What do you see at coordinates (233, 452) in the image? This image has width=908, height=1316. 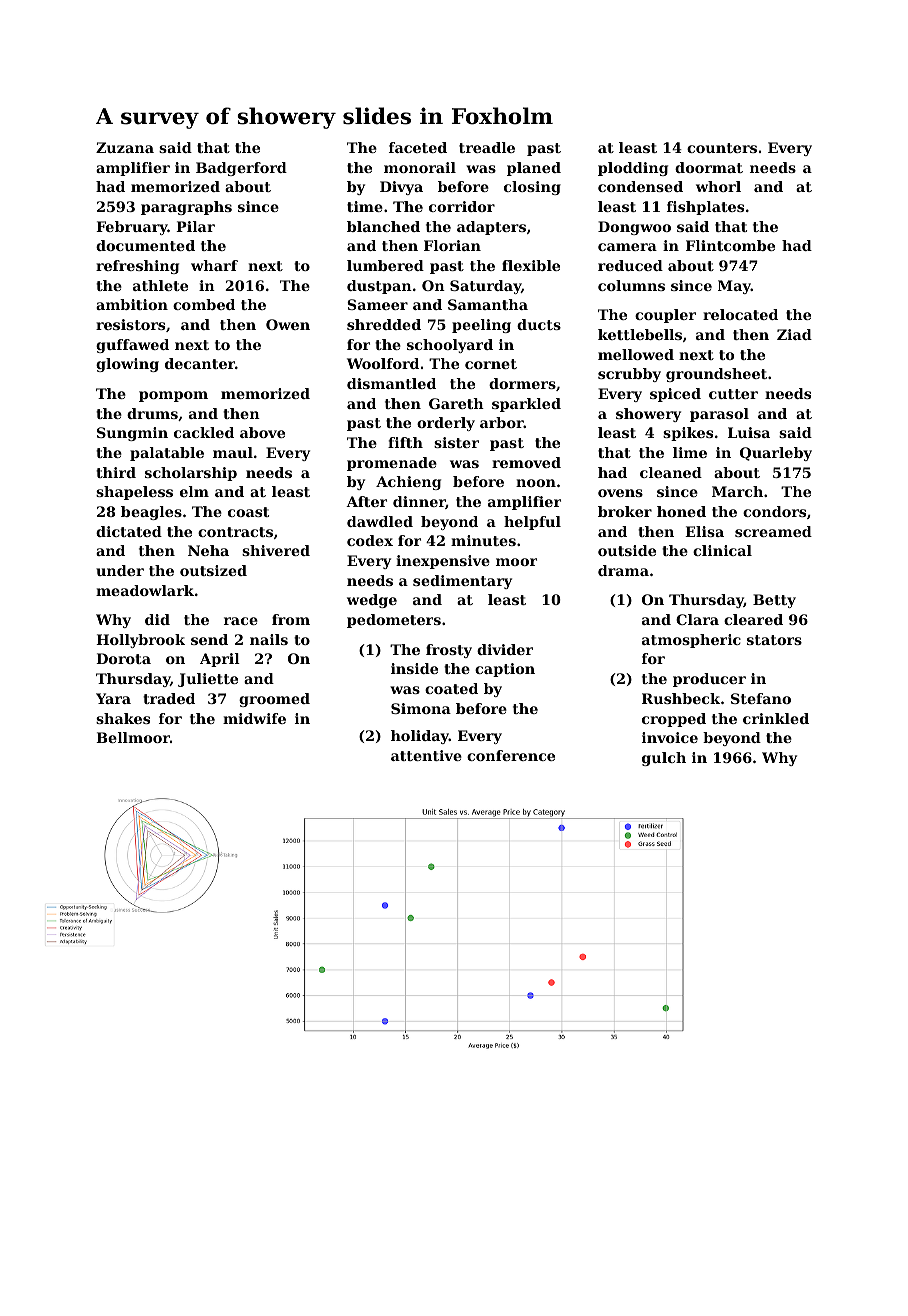 I see `maul` at bounding box center [233, 452].
